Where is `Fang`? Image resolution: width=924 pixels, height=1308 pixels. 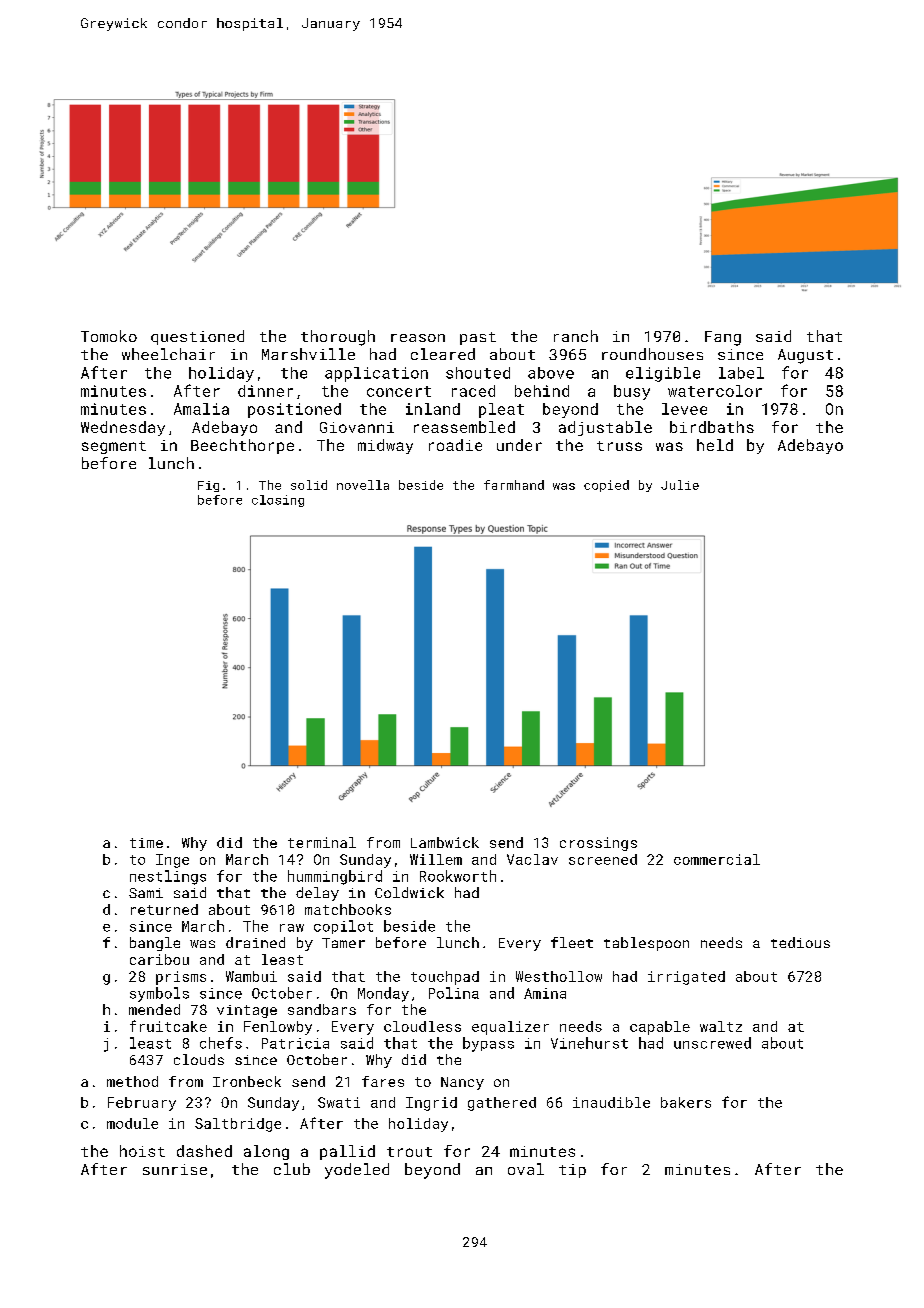 Fang is located at coordinates (723, 338).
